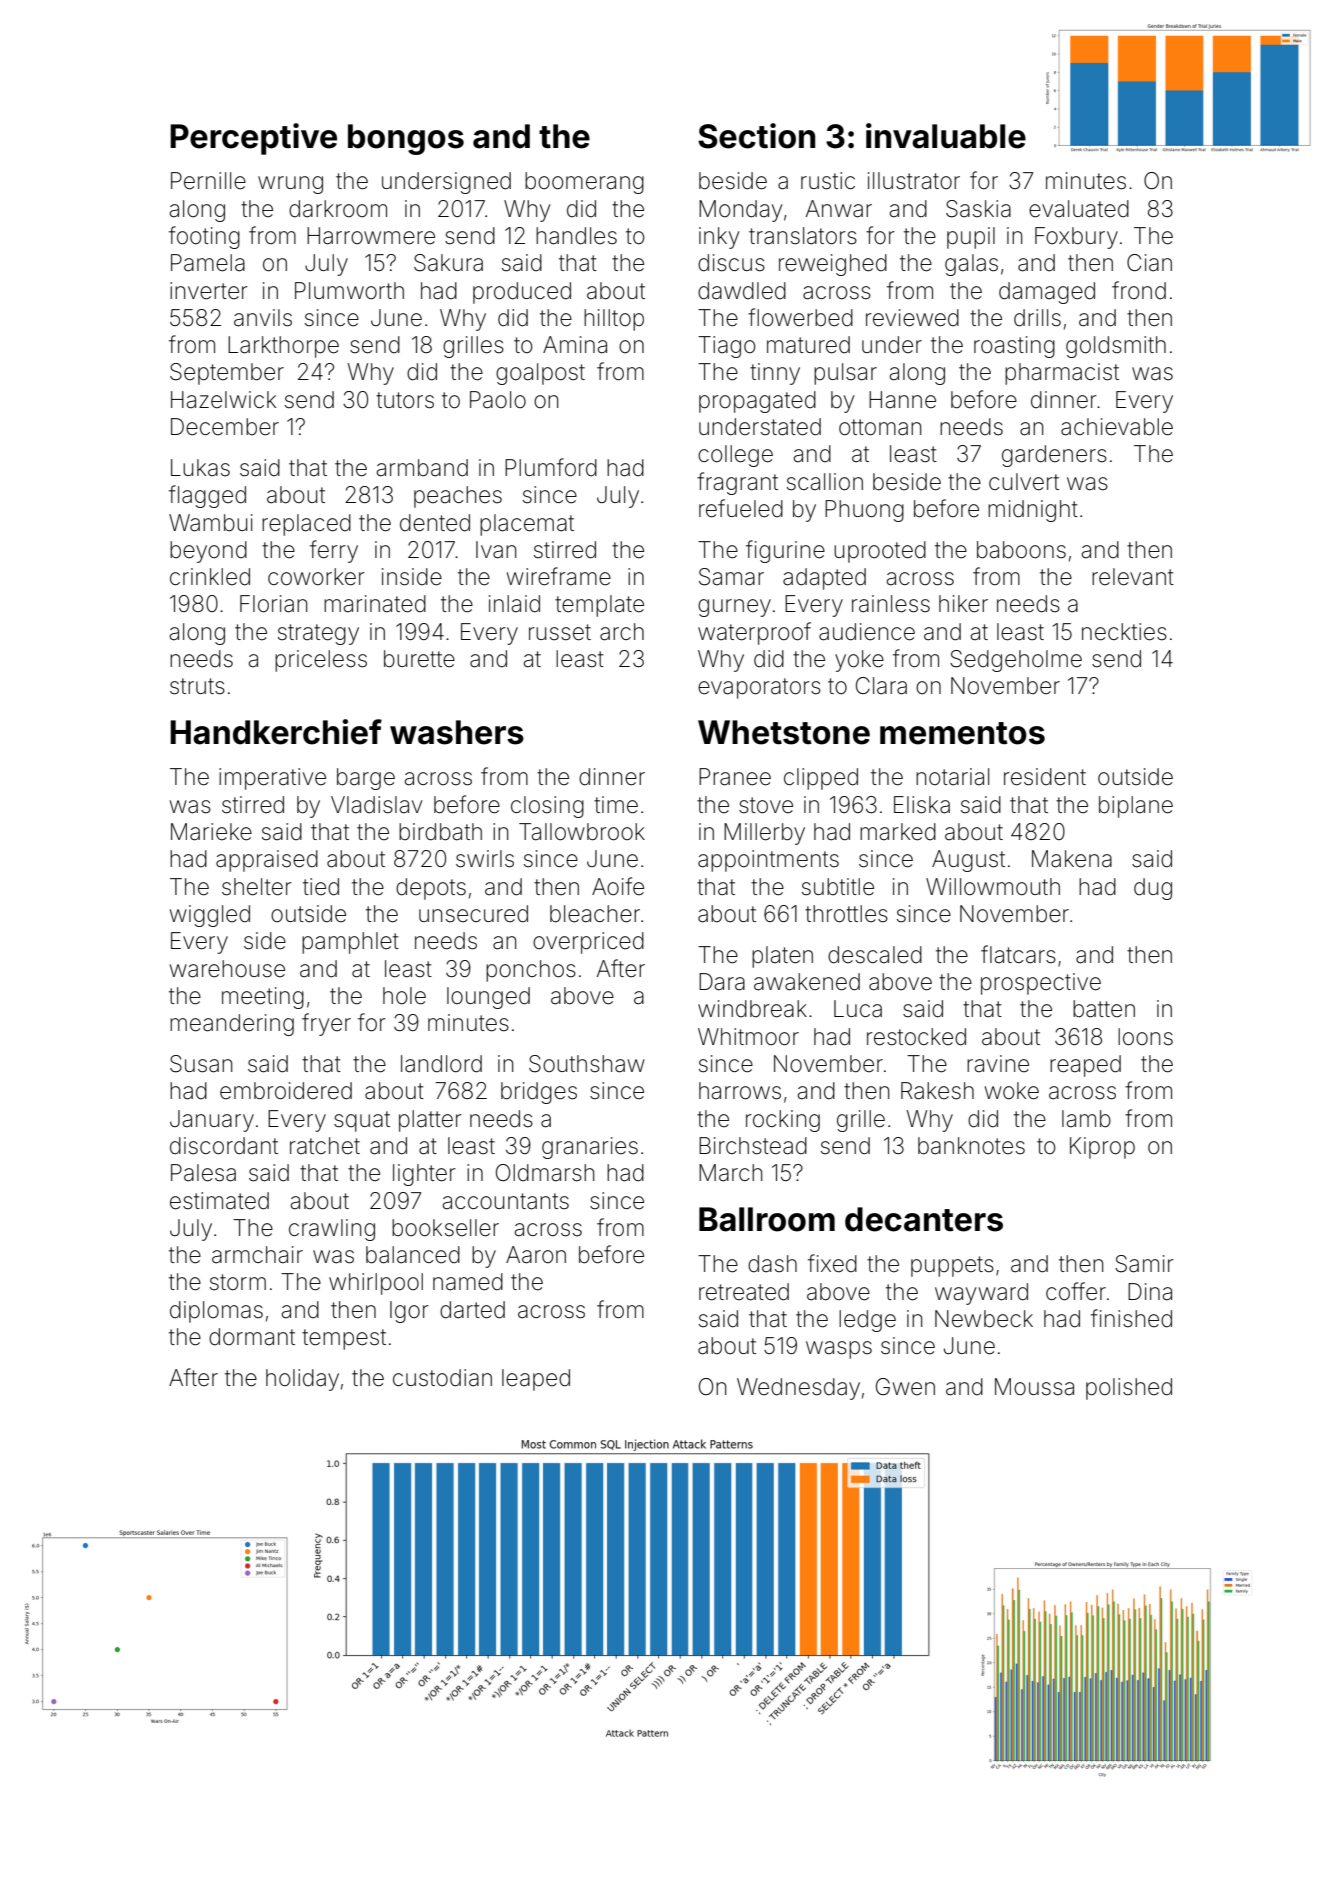  What do you see at coordinates (223, 400) in the screenshot?
I see `Hazelwick` at bounding box center [223, 400].
